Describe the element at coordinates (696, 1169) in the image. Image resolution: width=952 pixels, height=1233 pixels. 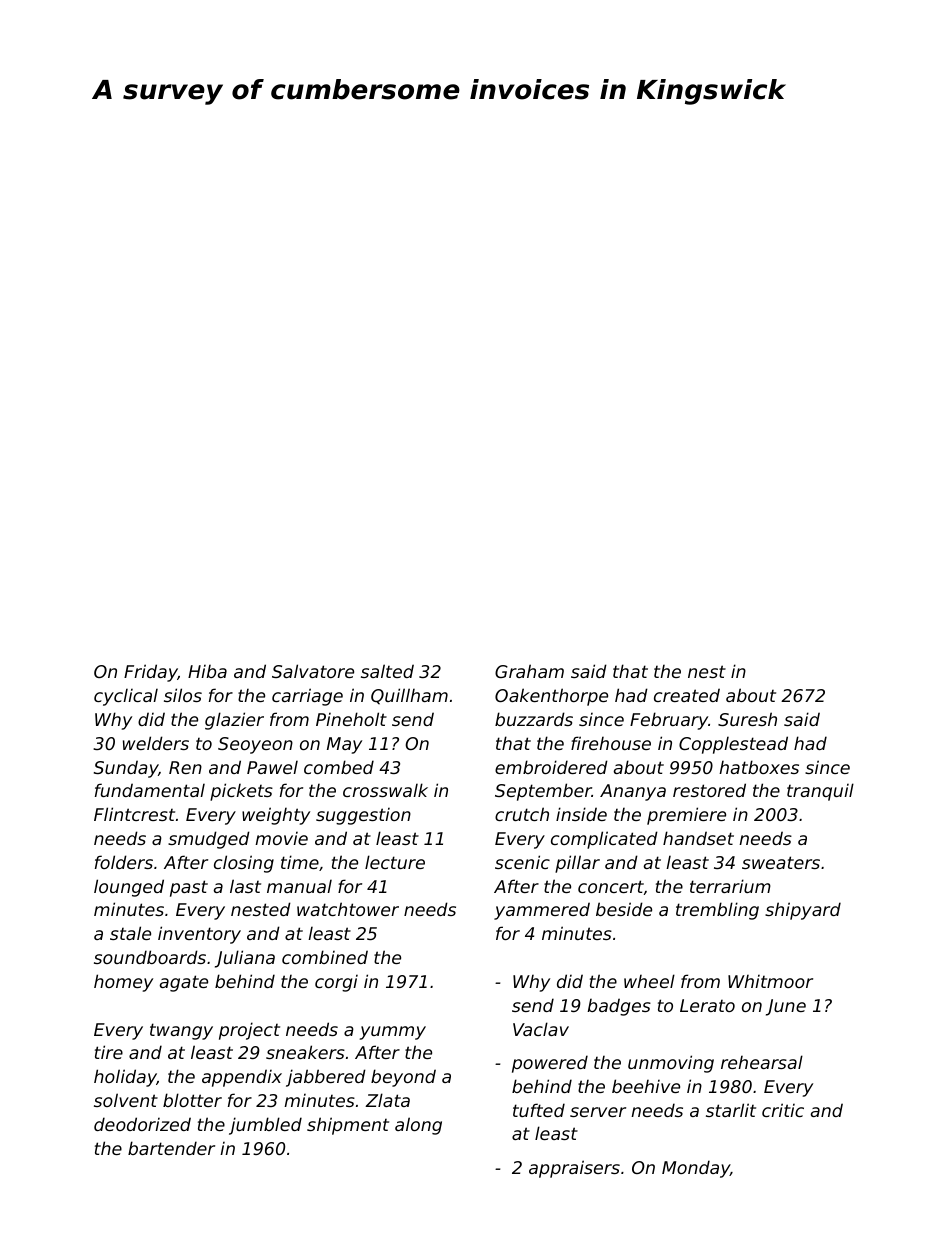
I see `Monday` at that location.
